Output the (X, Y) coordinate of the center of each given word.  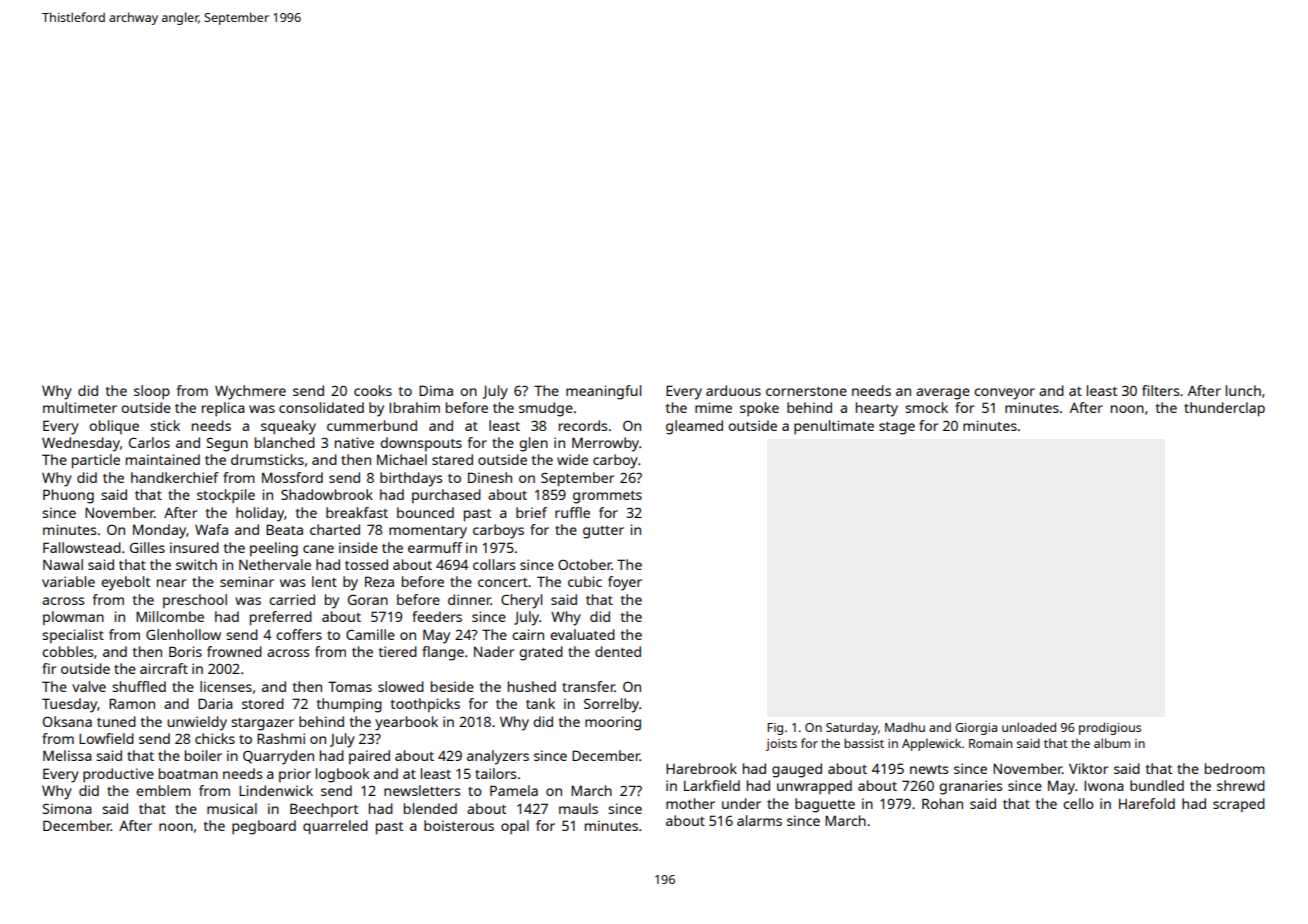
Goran (368, 599)
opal (515, 827)
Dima (436, 390)
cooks (373, 390)
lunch (1243, 390)
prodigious (1110, 728)
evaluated (582, 634)
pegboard (264, 827)
